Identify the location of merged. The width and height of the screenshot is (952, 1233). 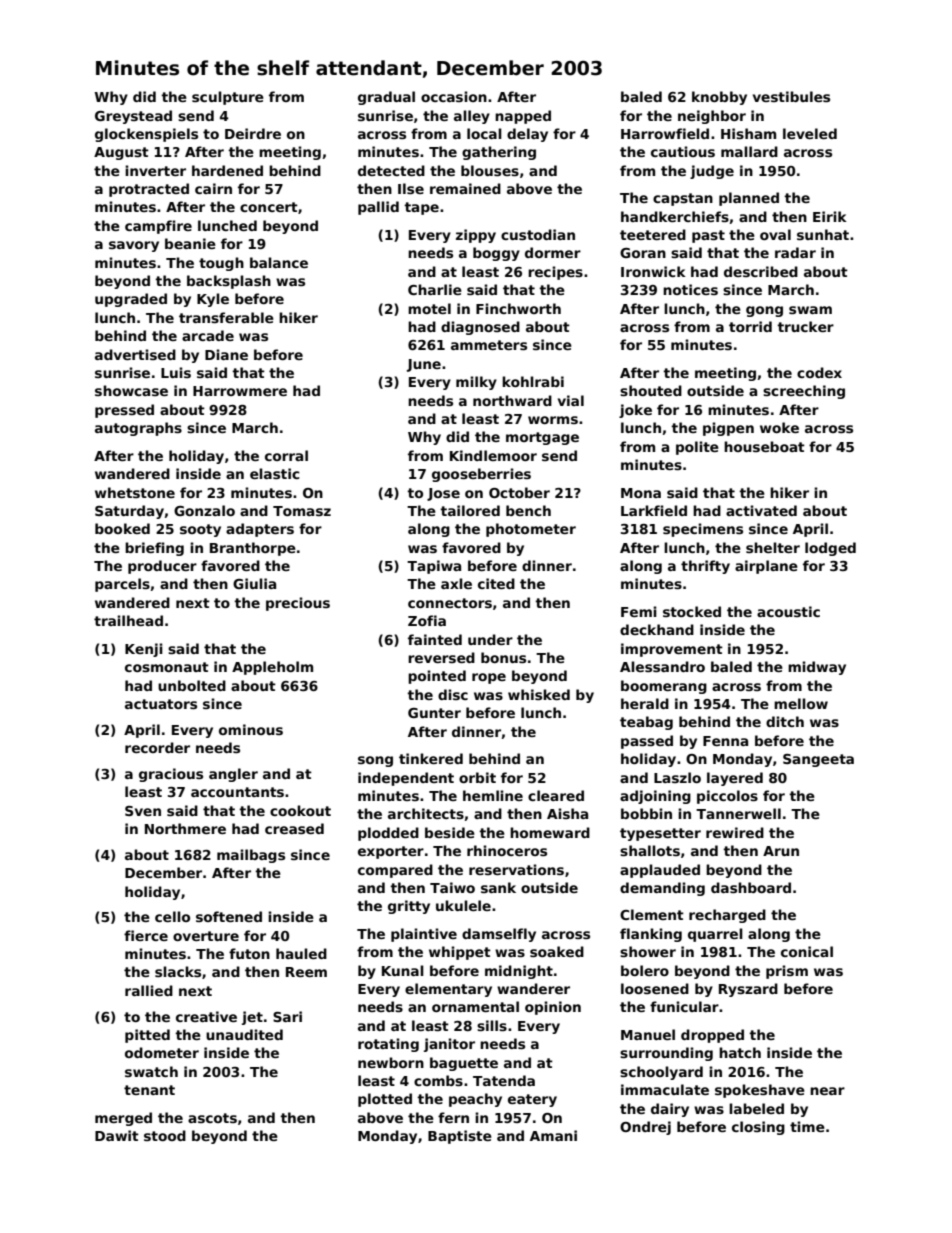
(123, 1119).
